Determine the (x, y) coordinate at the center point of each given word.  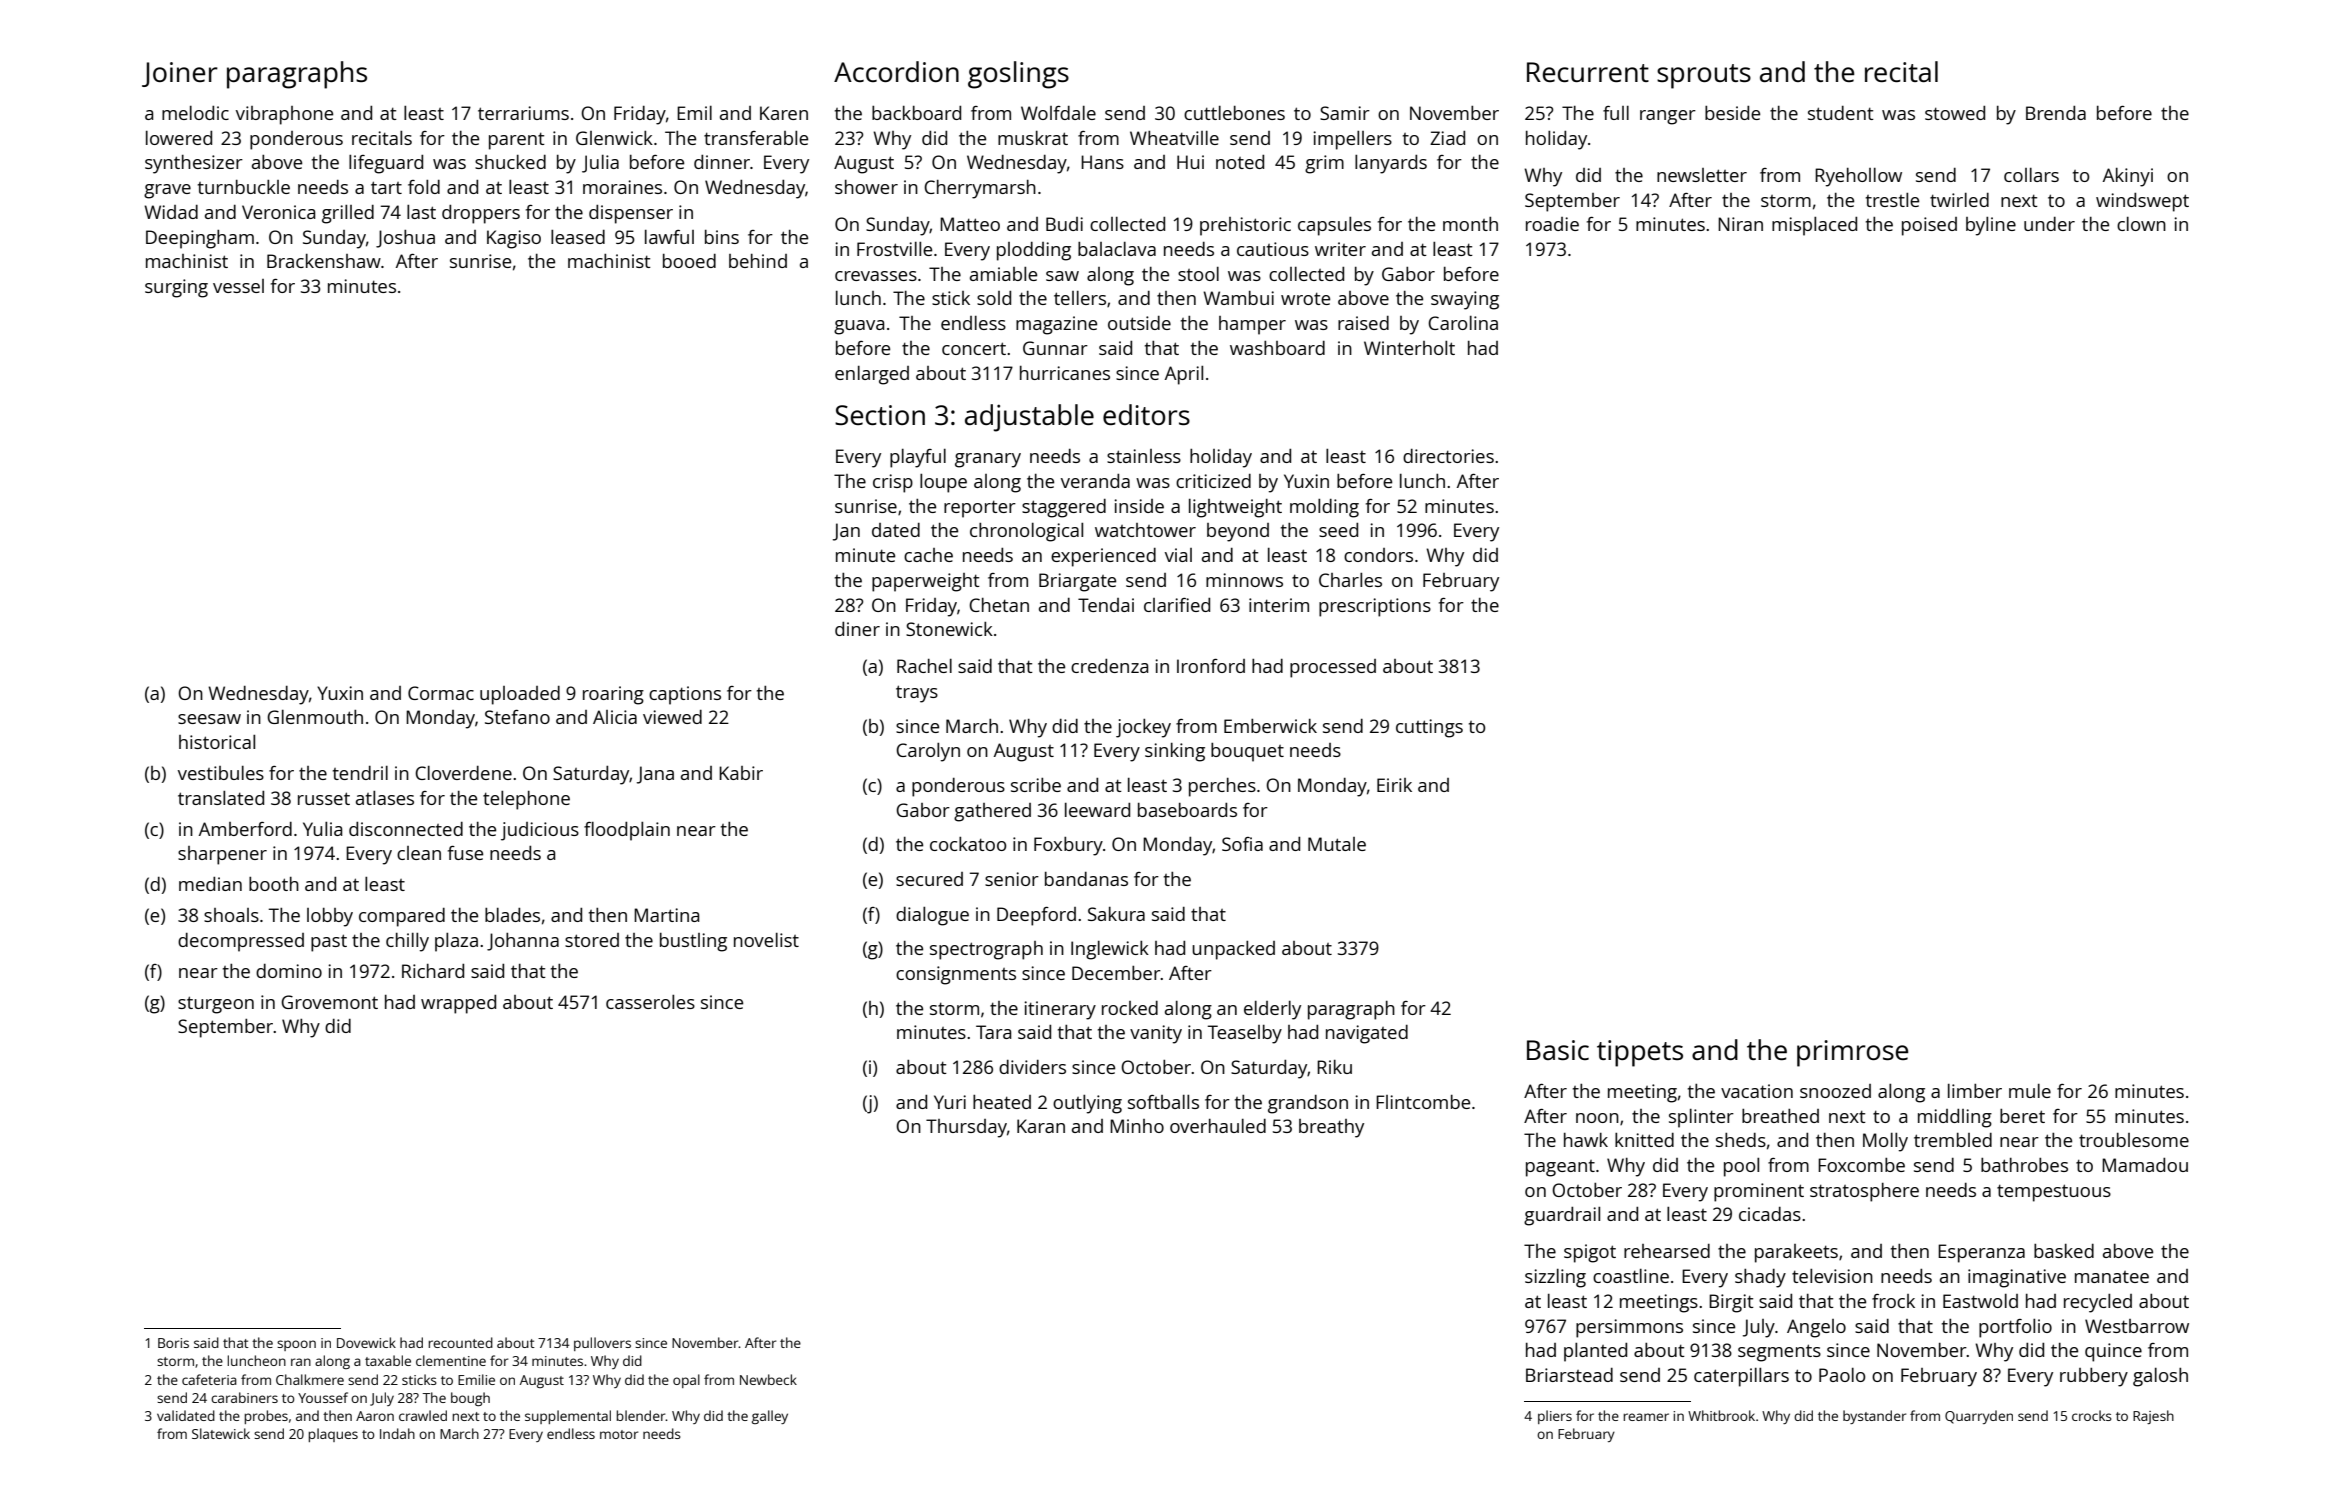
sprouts (1704, 76)
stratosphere (1864, 1192)
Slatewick (221, 1433)
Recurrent (1588, 72)
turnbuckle (244, 187)
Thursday (966, 1128)
